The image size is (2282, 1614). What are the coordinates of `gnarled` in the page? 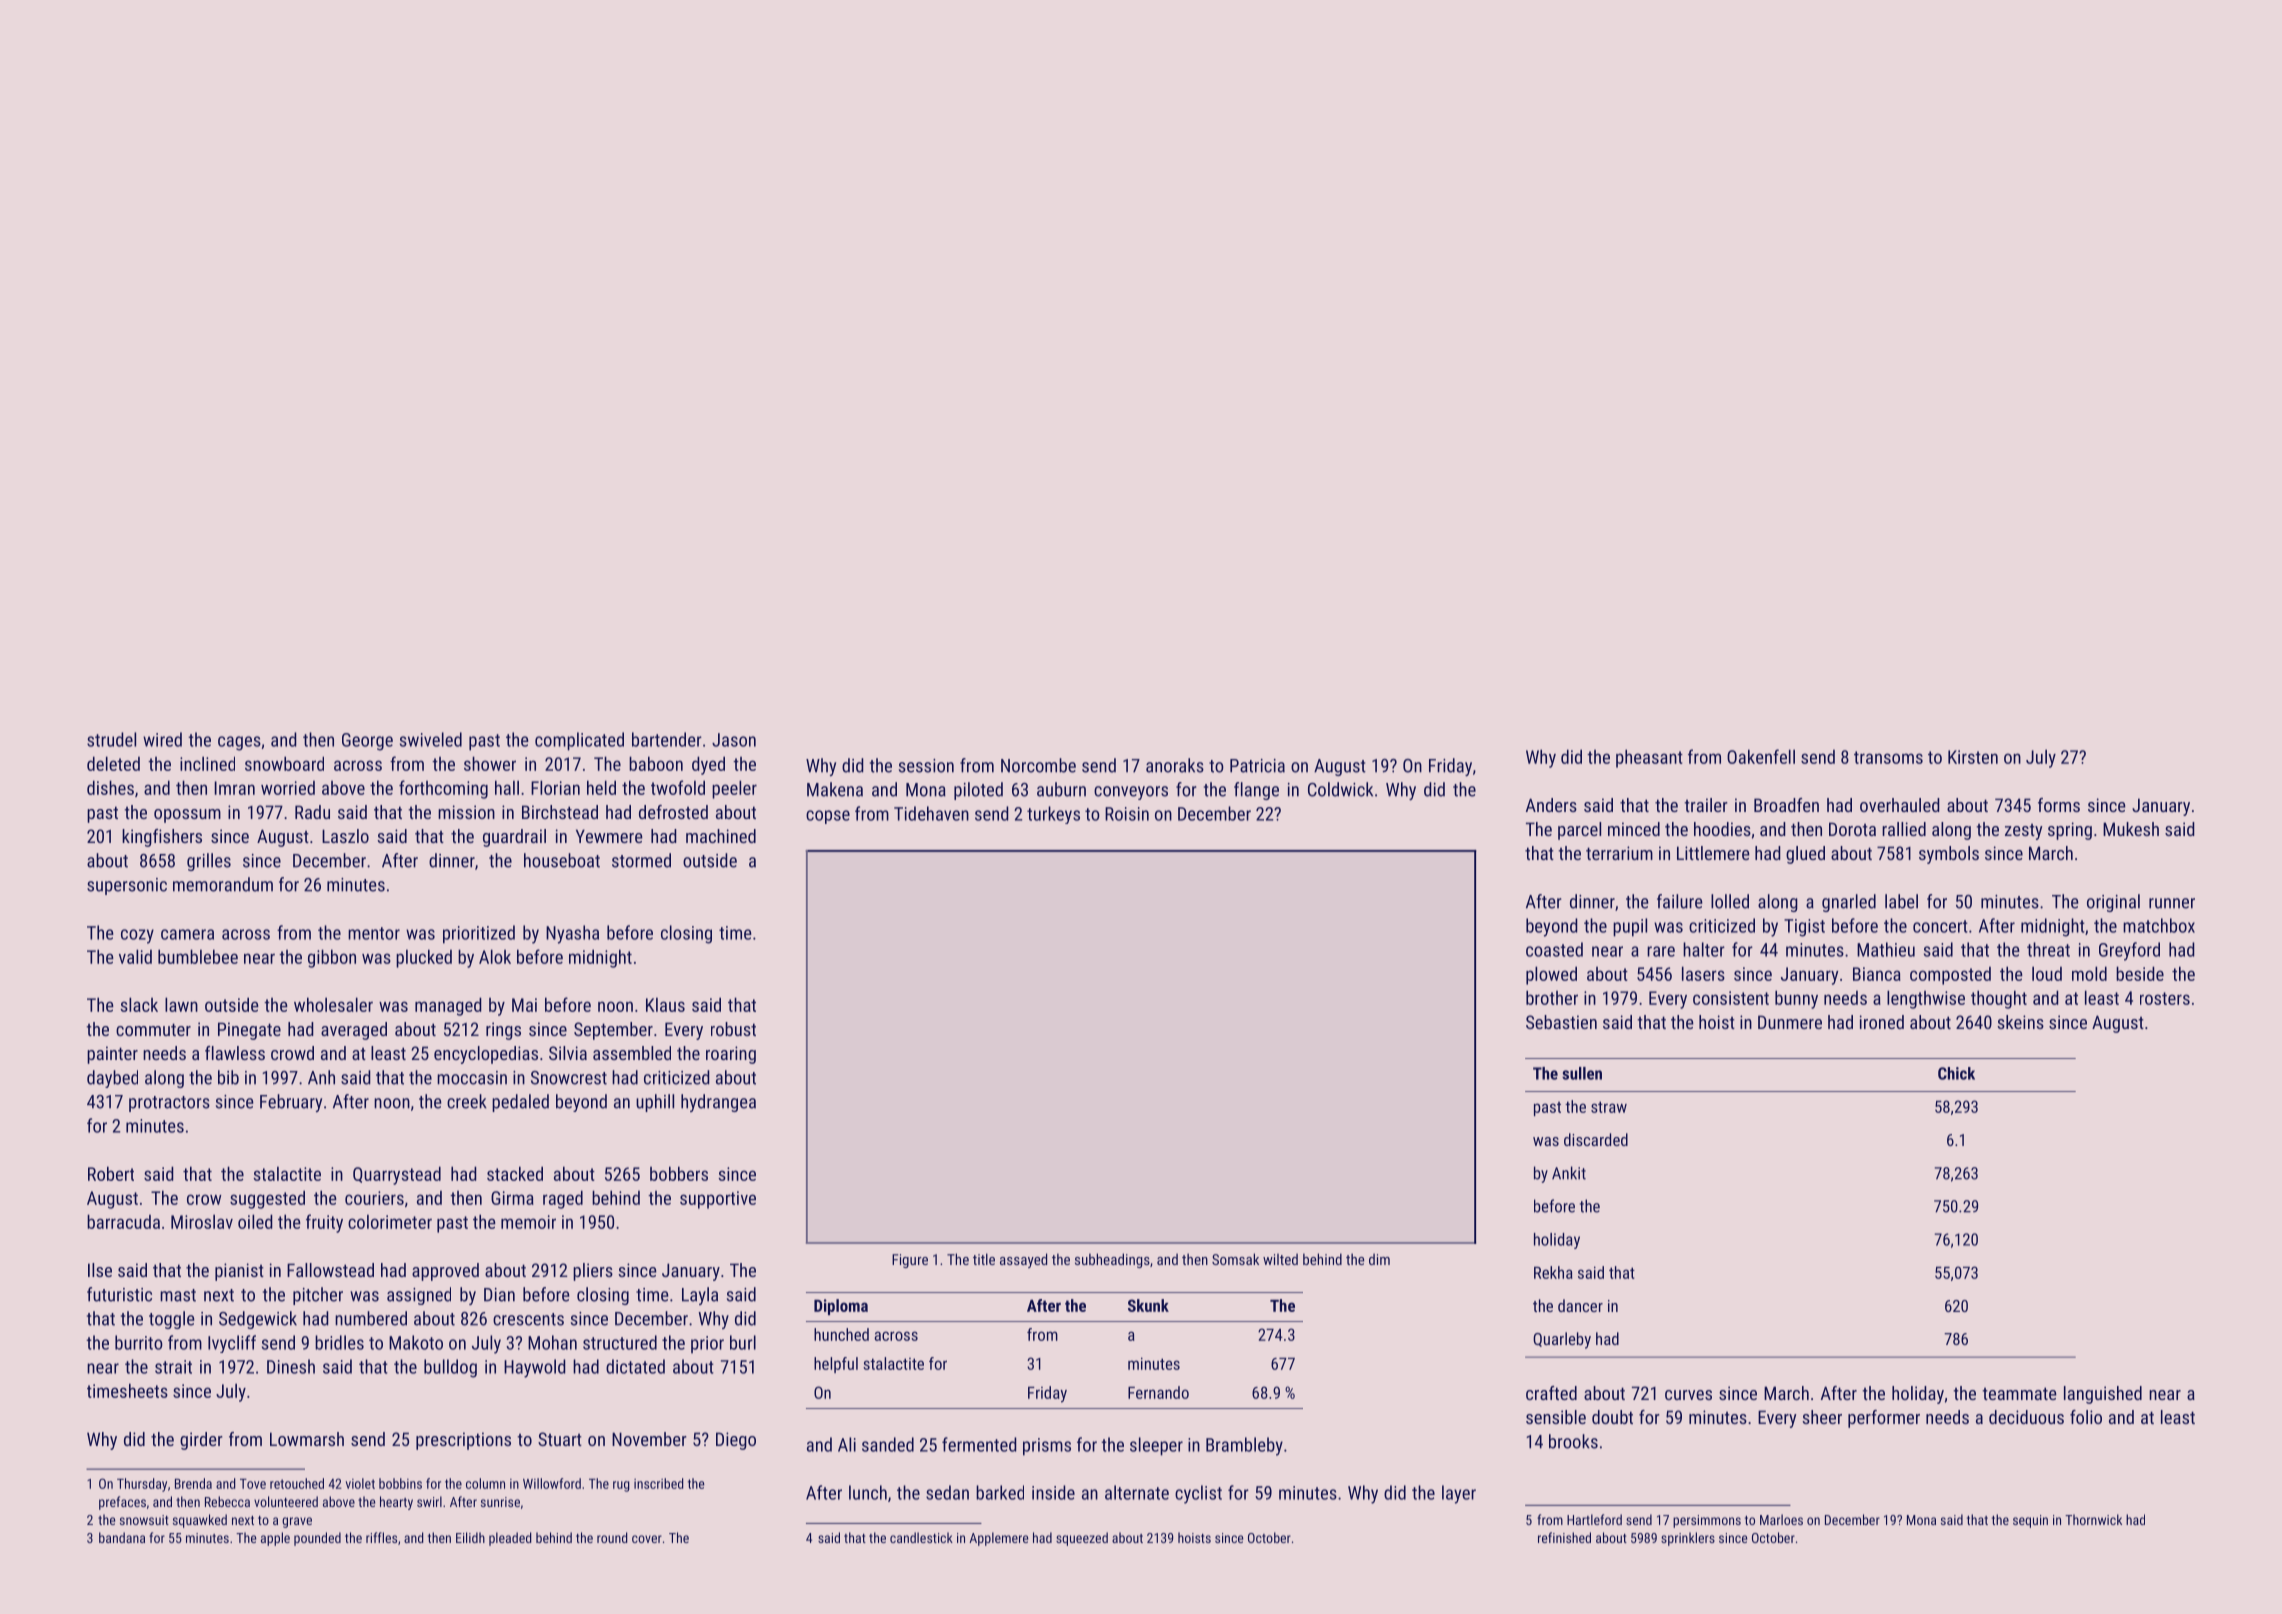 It's located at (1849, 903).
